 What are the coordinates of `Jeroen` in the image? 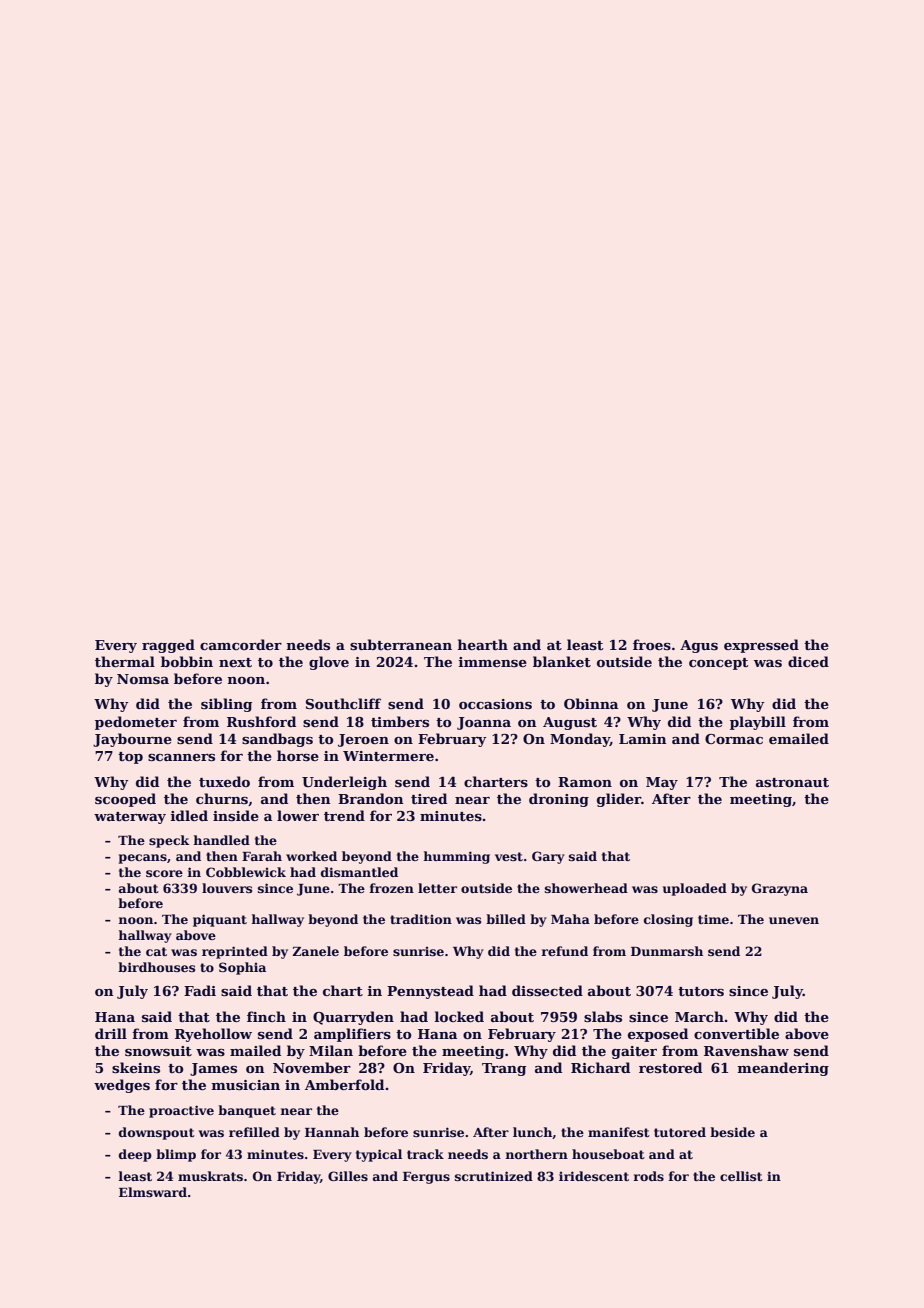 It's located at (363, 740).
